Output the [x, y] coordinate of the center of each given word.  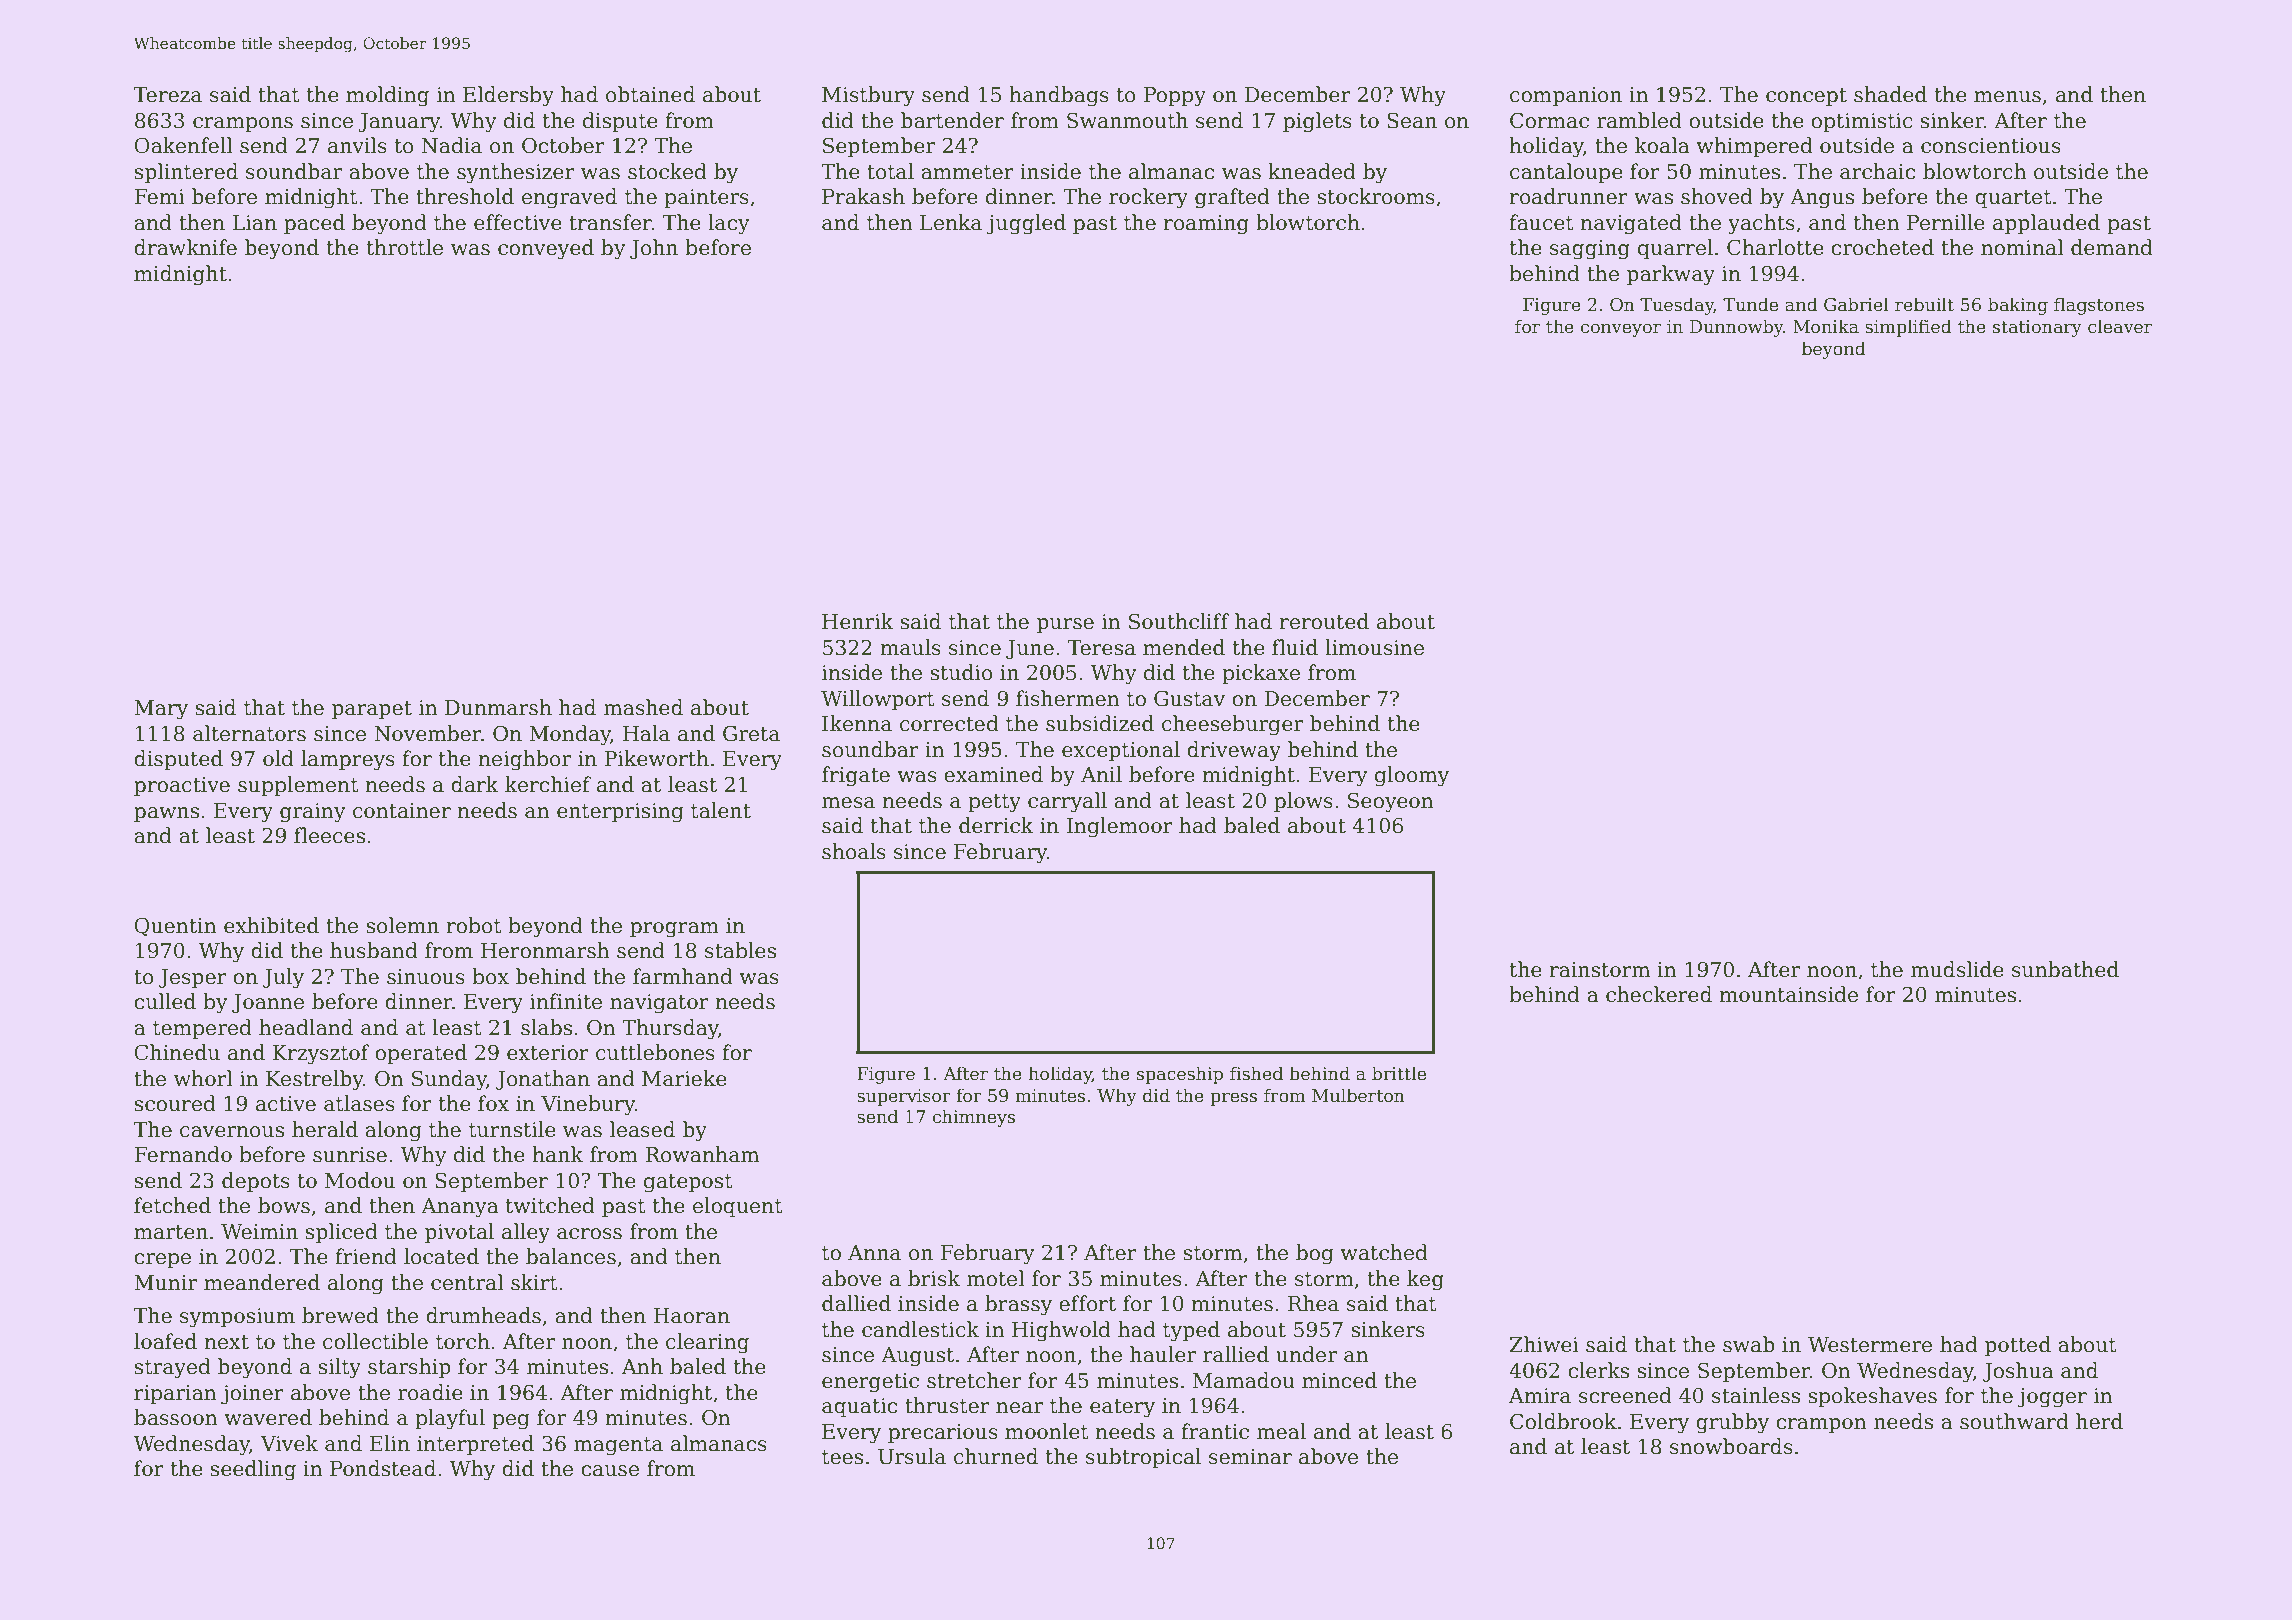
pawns [166, 814]
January [399, 123]
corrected [949, 723]
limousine [1374, 647]
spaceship [1180, 1075]
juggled [1026, 224]
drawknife [185, 247]
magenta [618, 1446]
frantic [1215, 1431]
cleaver [2120, 326]
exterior [548, 1053]
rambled [1639, 120]
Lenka [951, 222]
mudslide [1957, 969]
